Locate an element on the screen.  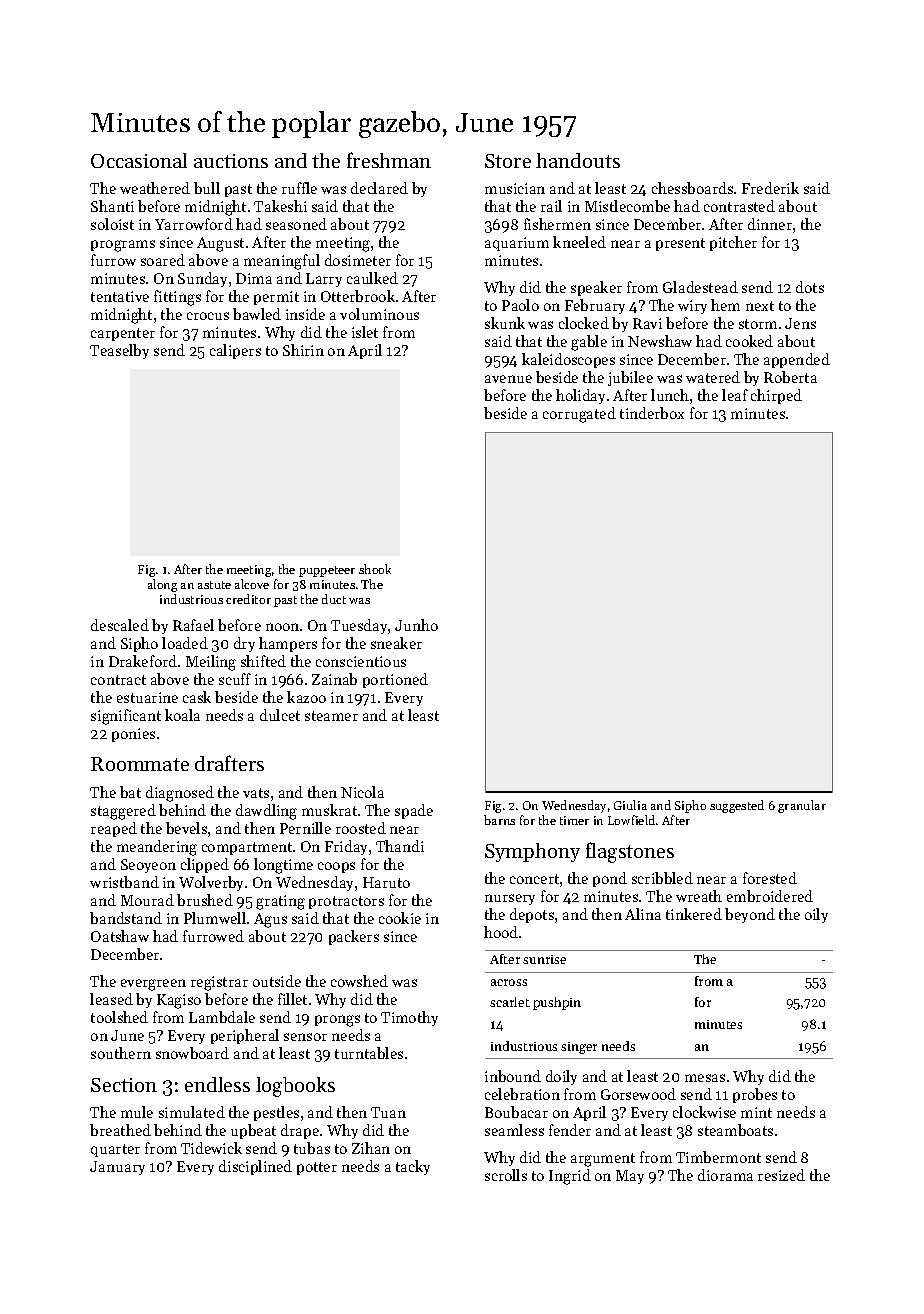
tinkered is located at coordinates (694, 914).
